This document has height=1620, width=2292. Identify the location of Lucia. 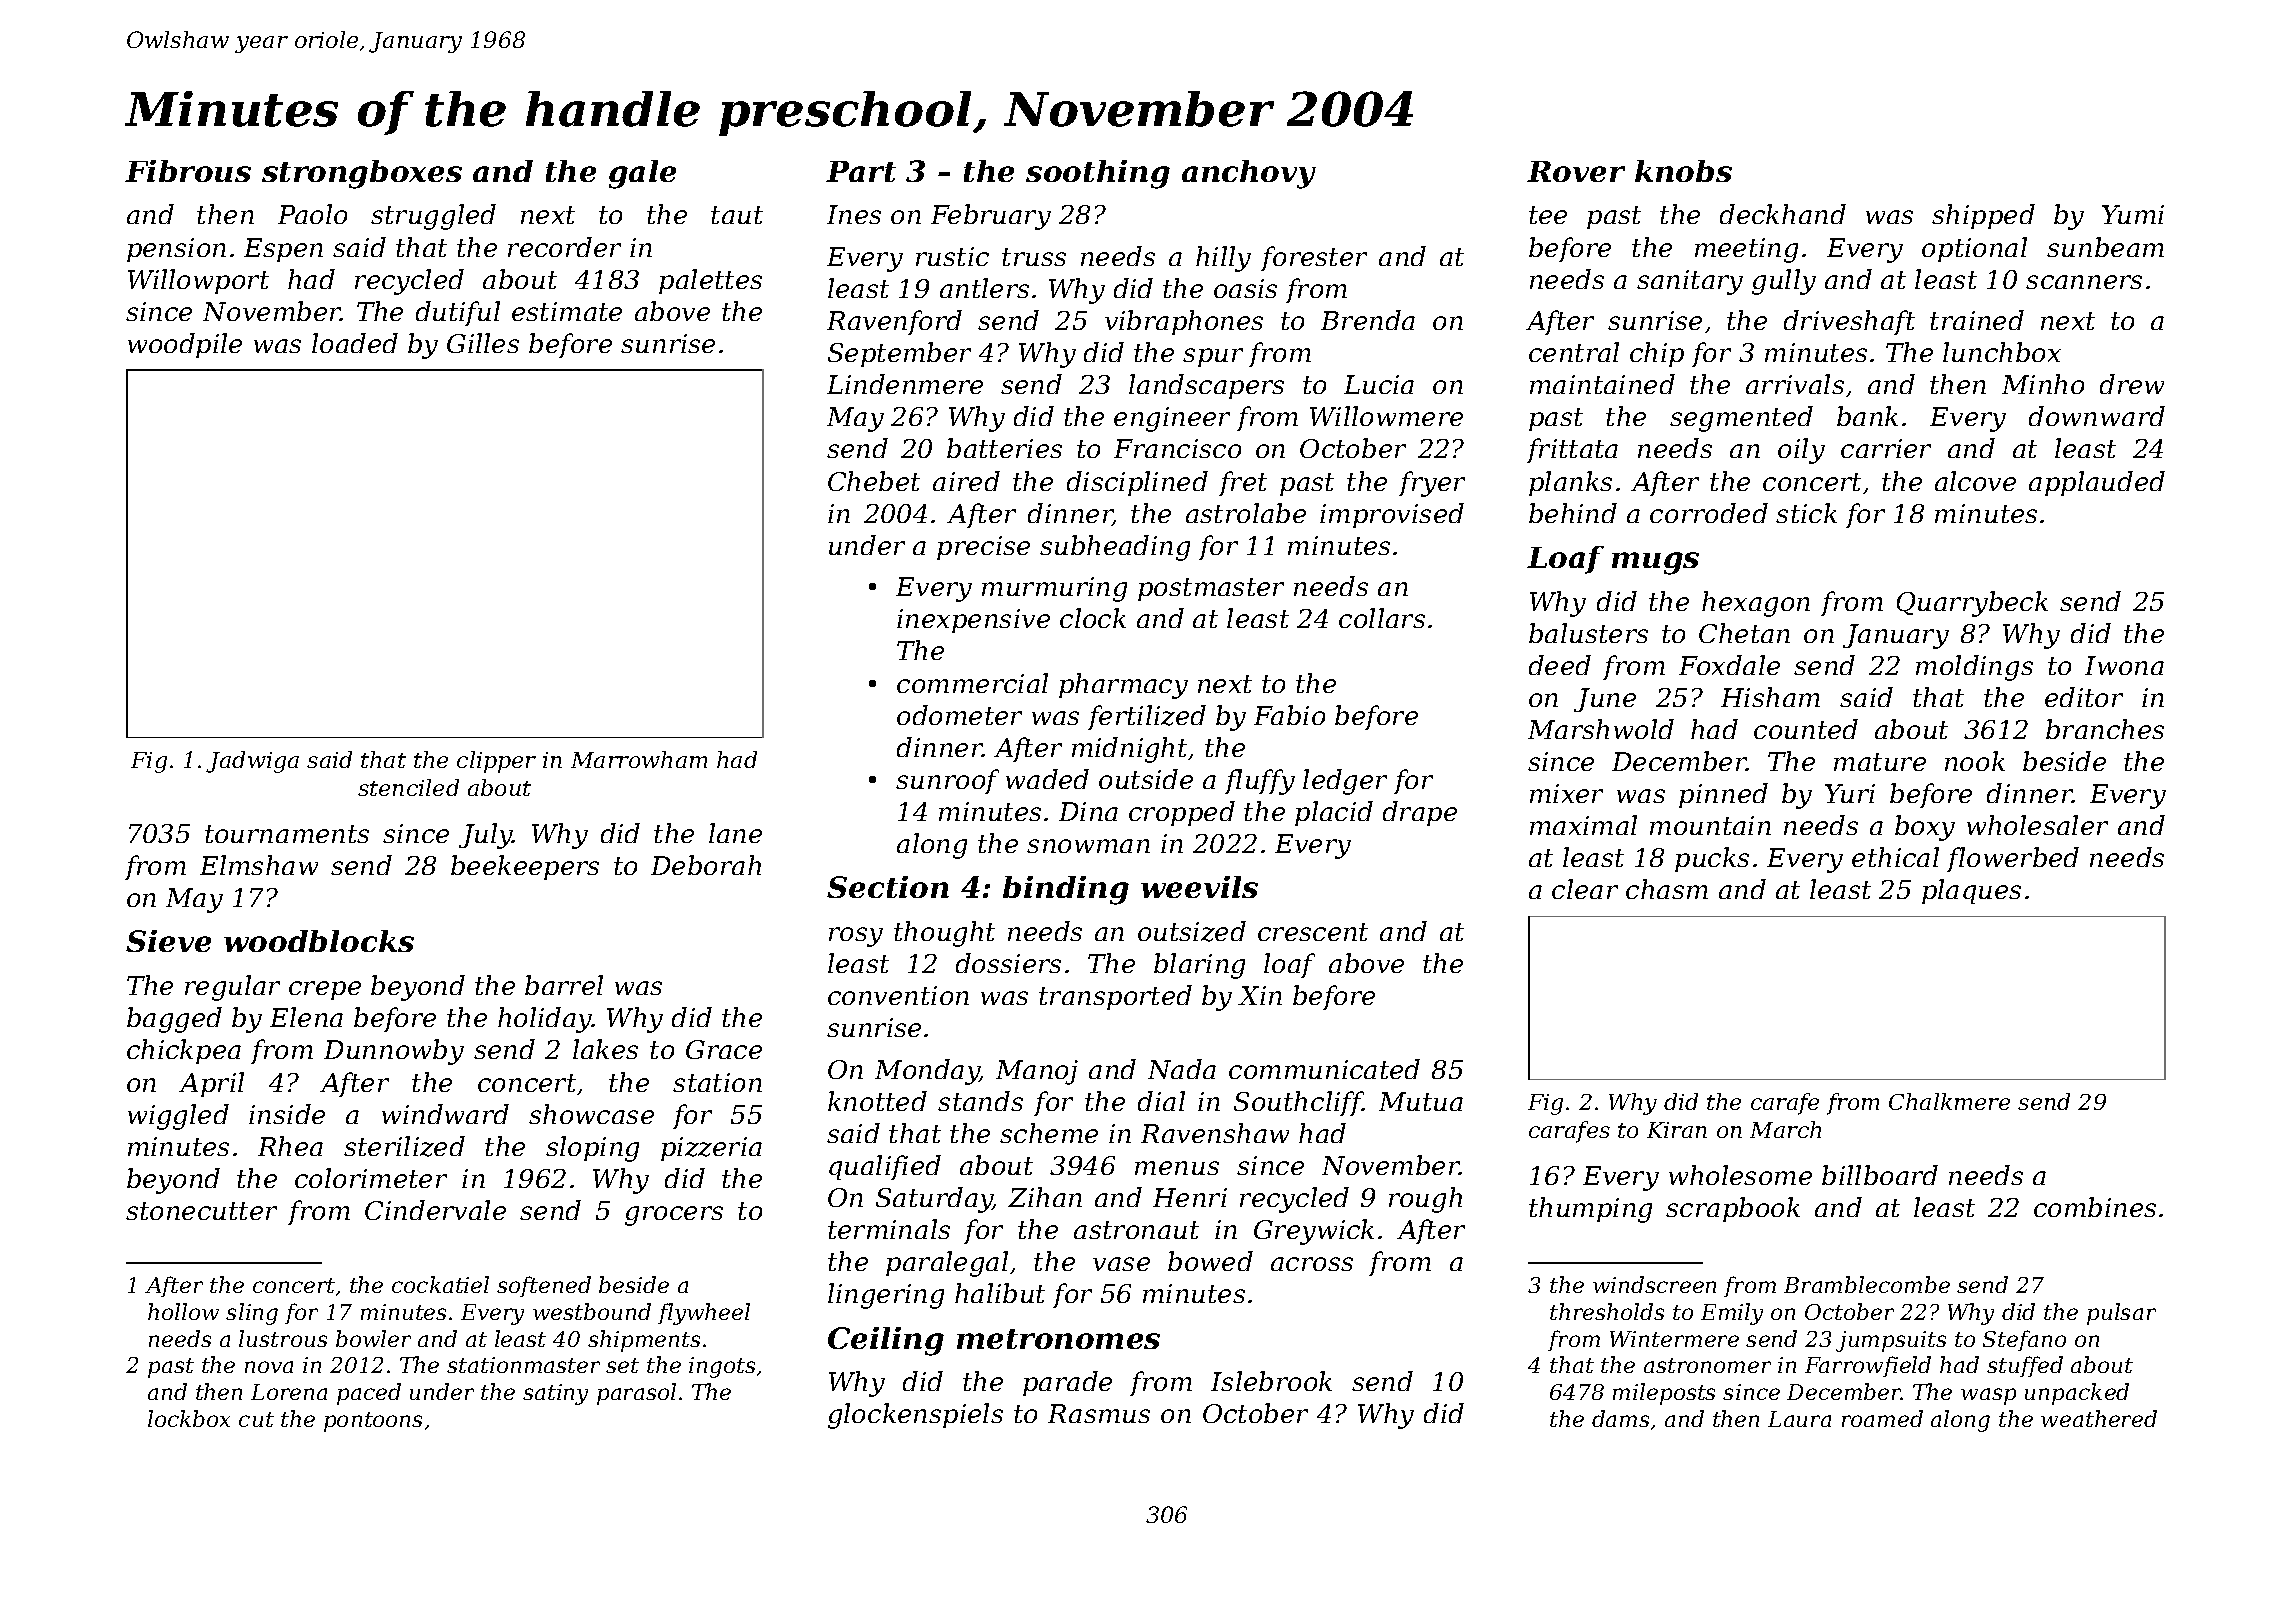
(1379, 384).
